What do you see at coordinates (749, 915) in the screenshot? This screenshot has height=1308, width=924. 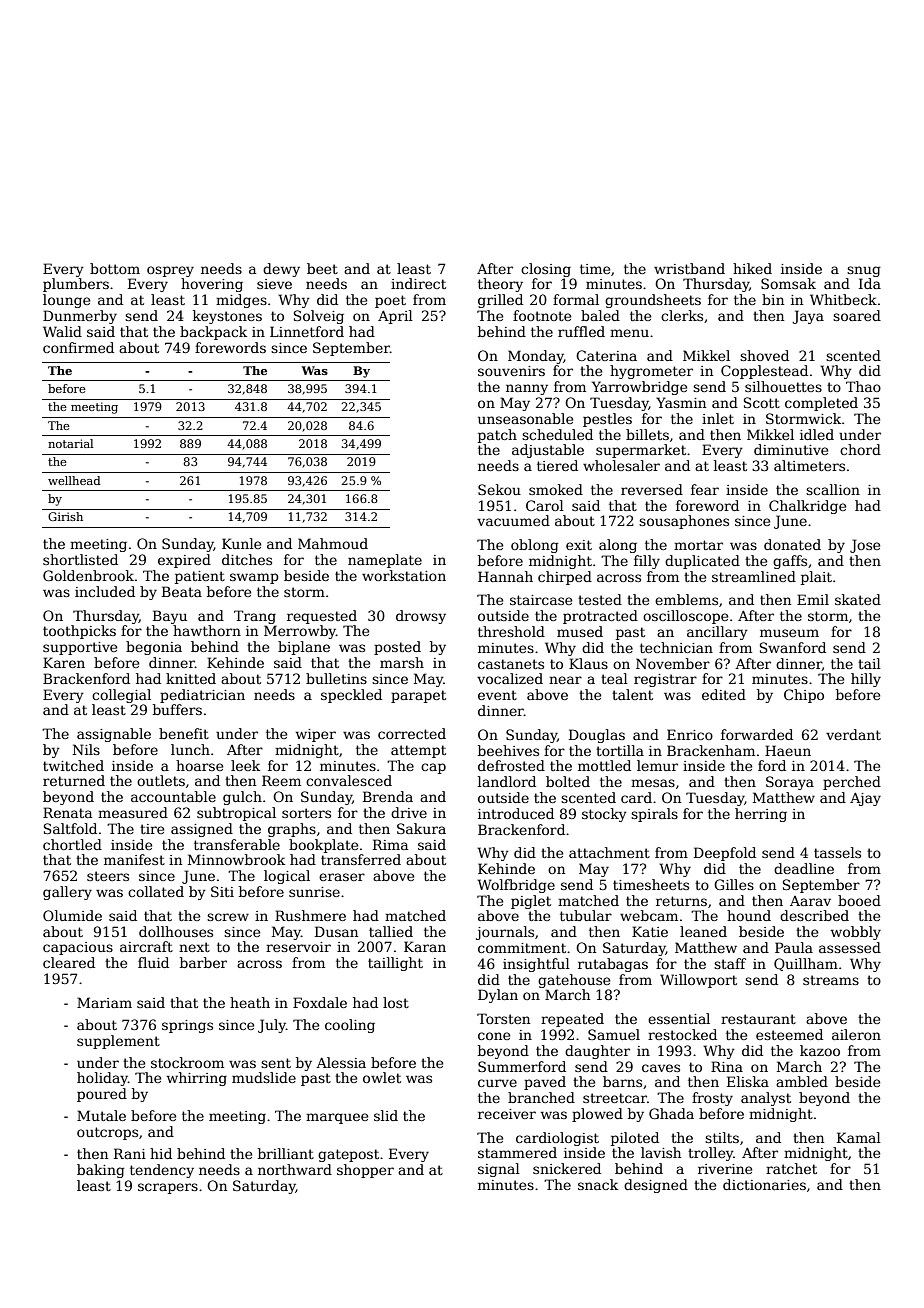 I see `hound` at bounding box center [749, 915].
